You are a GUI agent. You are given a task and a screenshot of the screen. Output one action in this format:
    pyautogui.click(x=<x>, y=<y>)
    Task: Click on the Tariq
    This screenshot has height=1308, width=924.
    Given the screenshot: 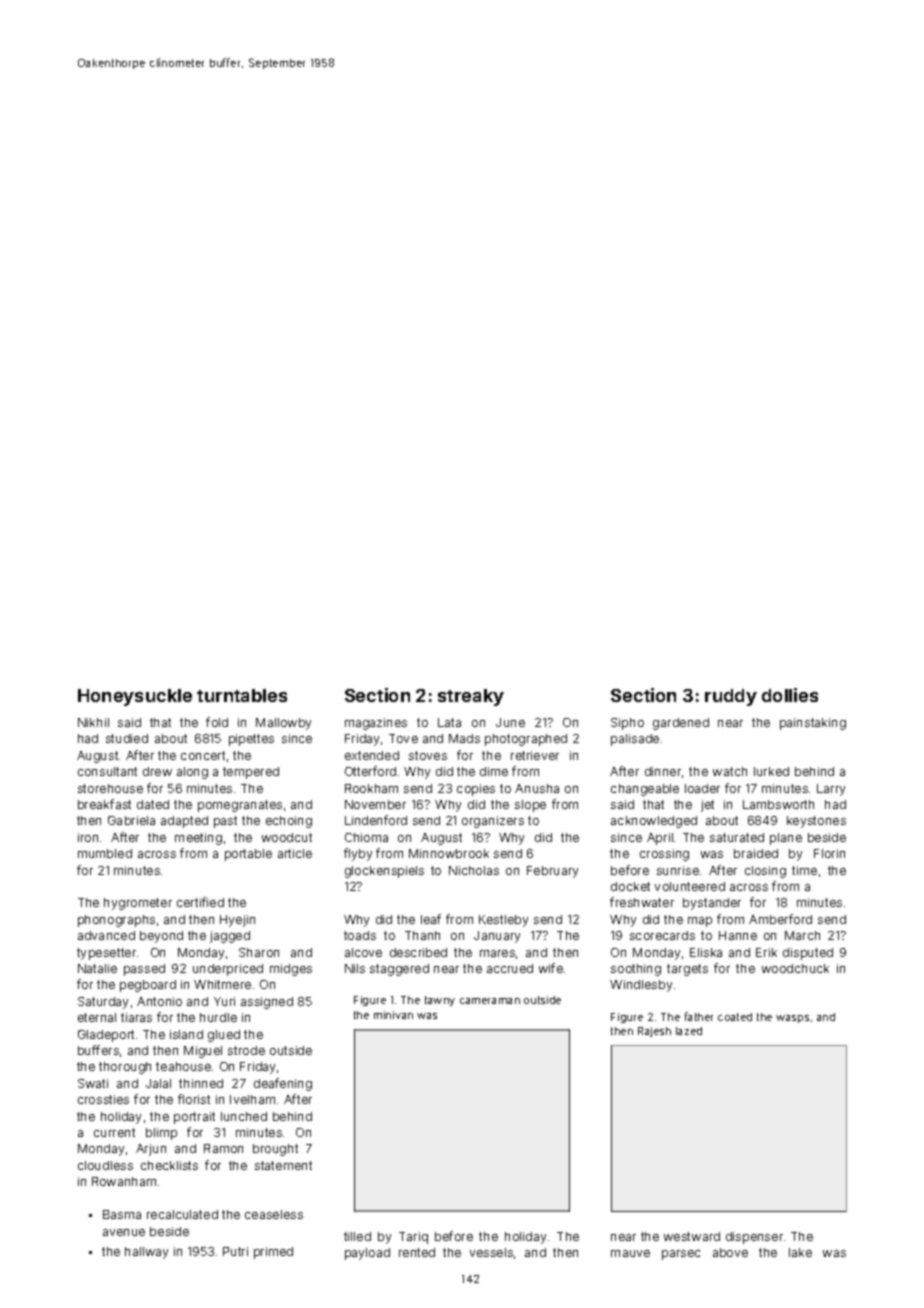 What is the action you would take?
    pyautogui.click(x=413, y=1238)
